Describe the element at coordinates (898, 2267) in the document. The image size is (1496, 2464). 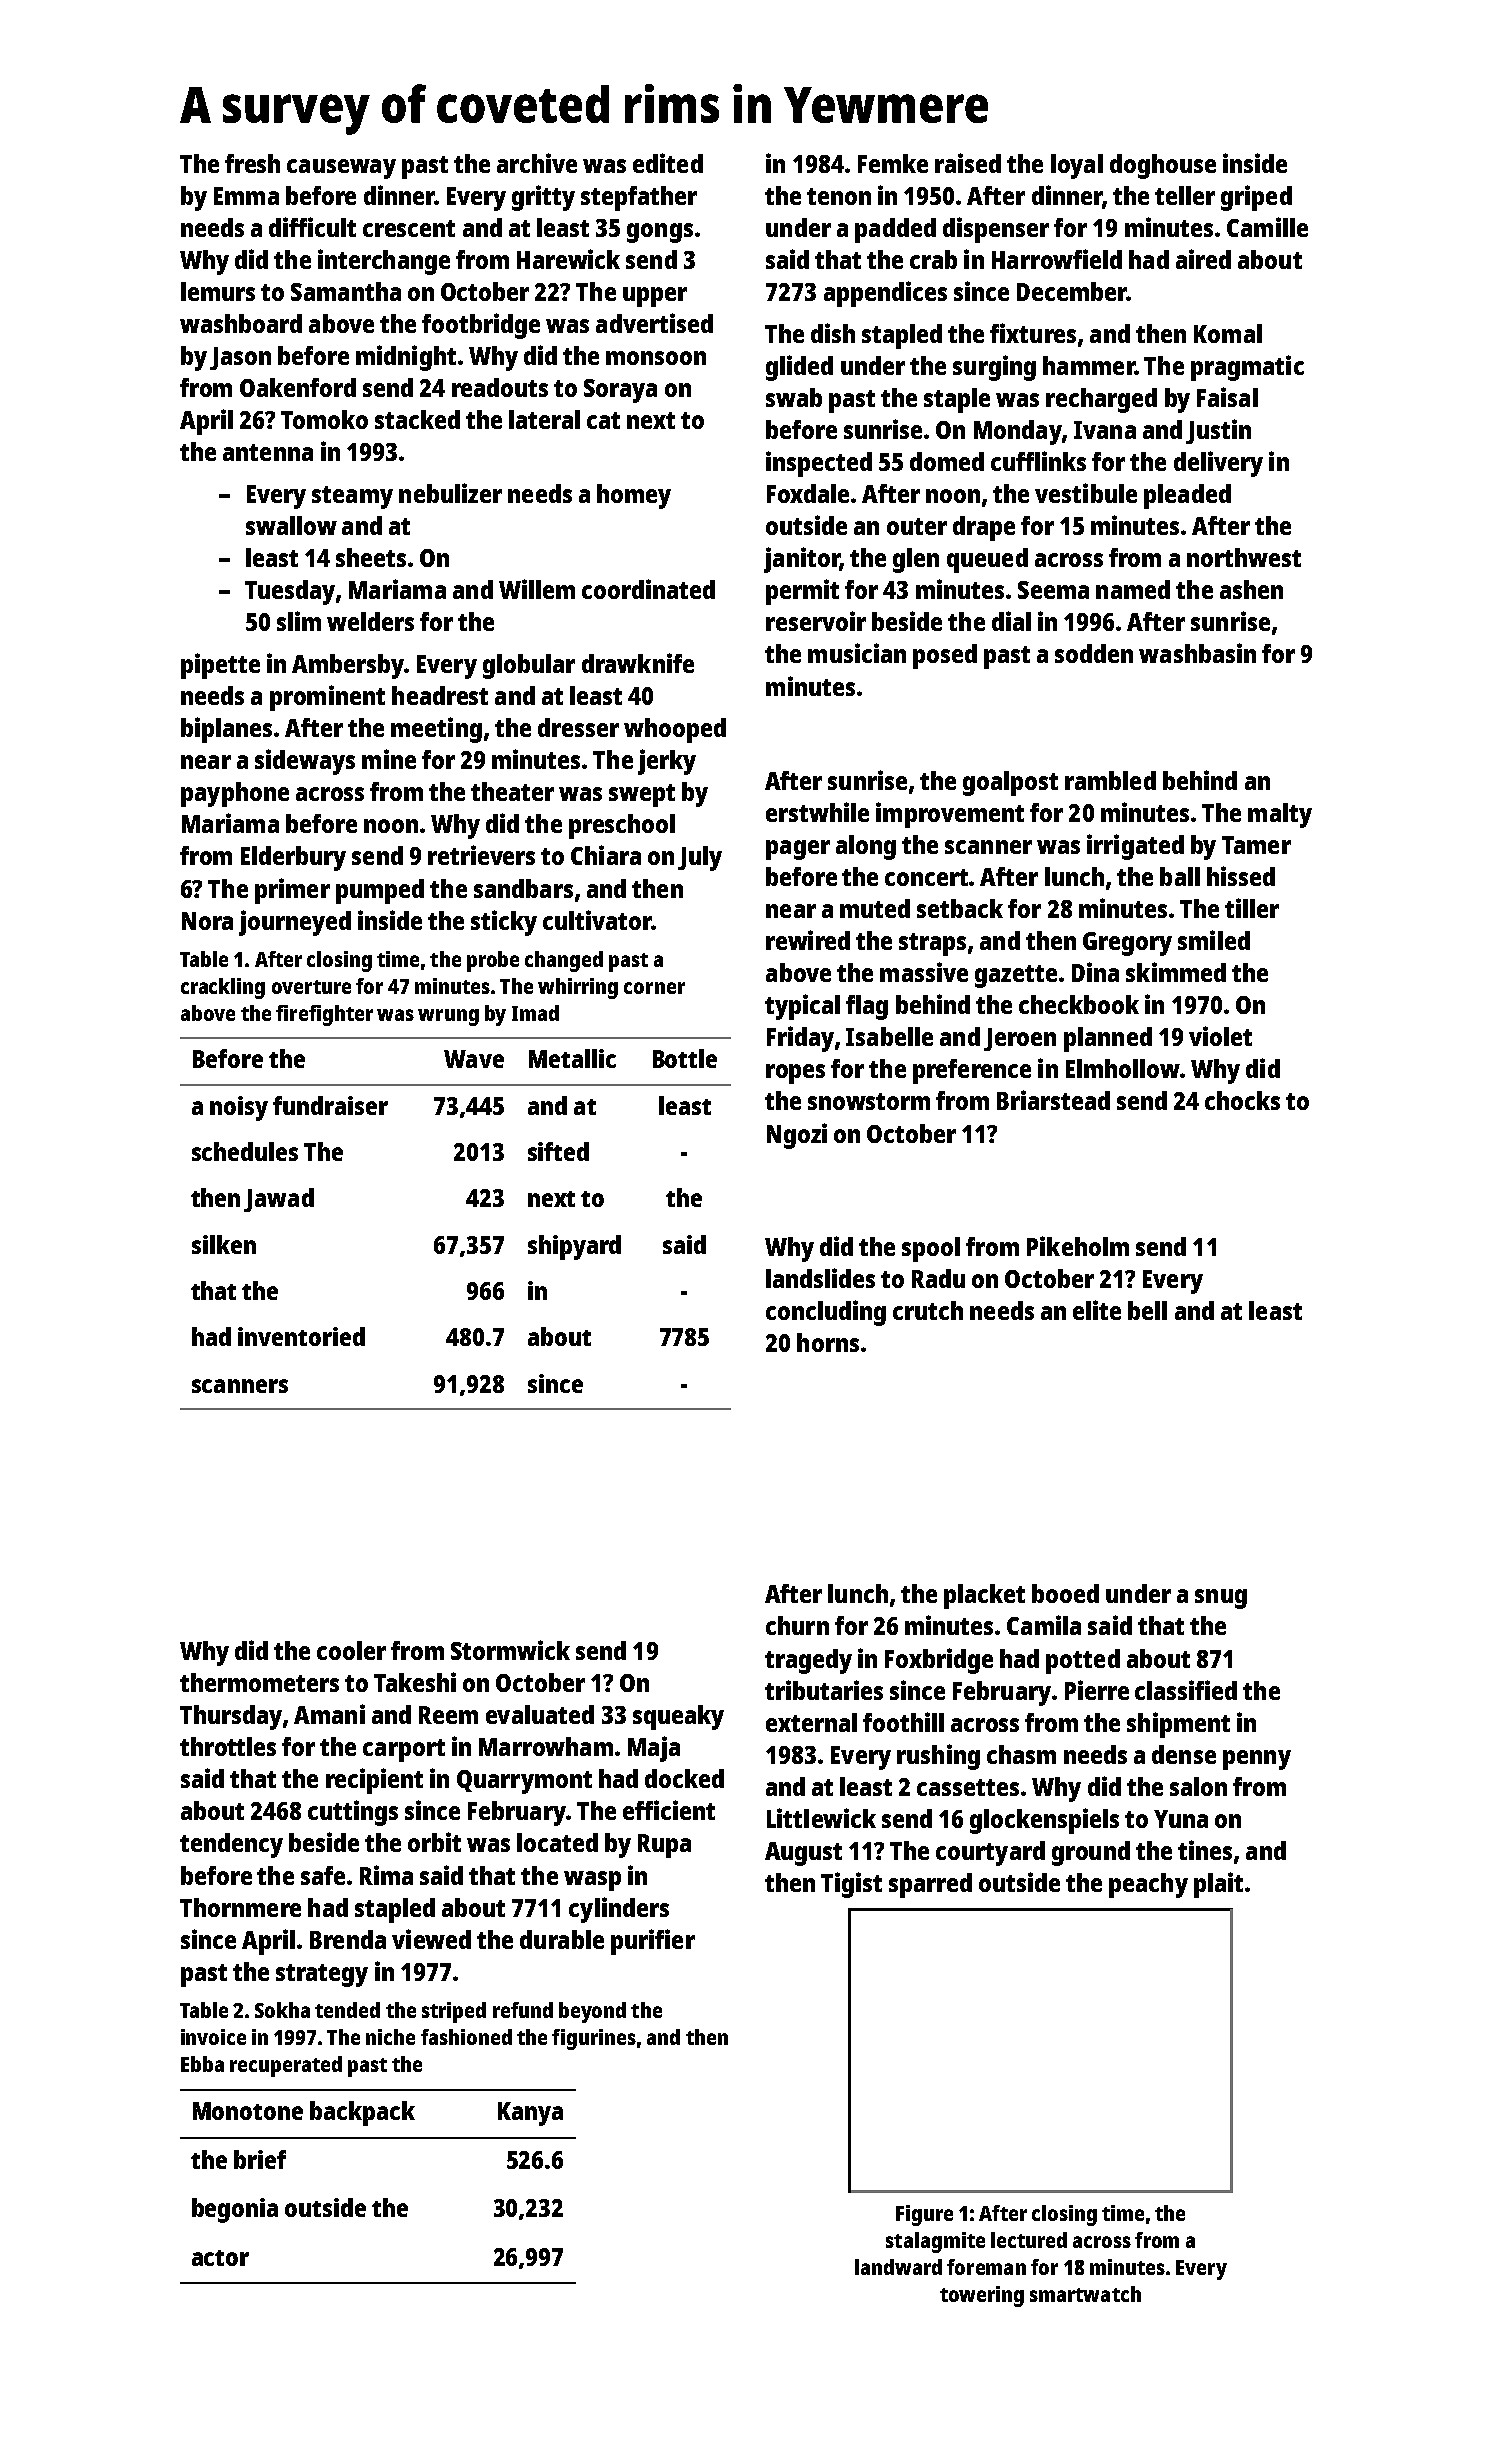
I see `landward` at that location.
